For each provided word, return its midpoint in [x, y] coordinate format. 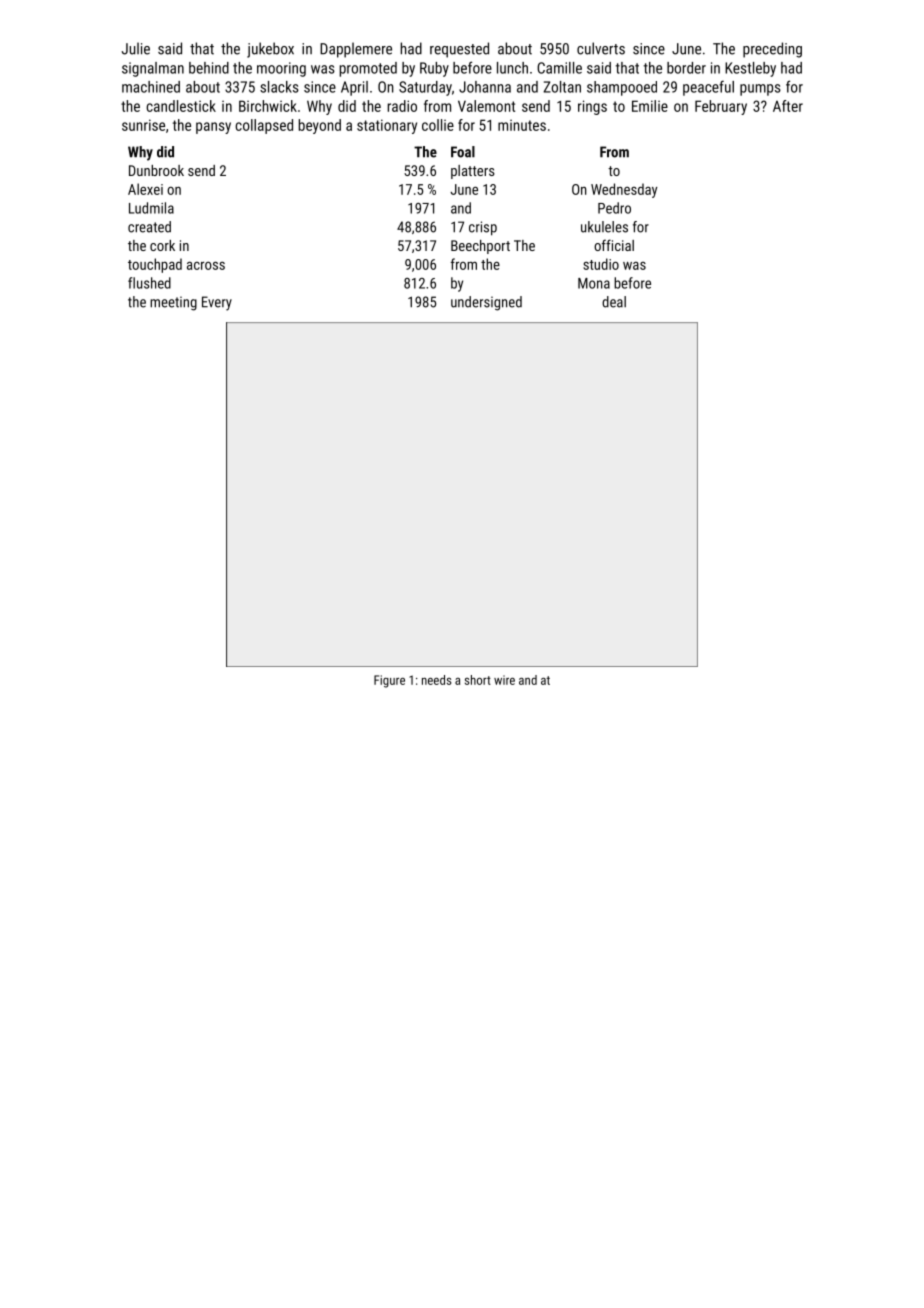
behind [209, 68]
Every [217, 303]
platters [473, 172]
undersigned [486, 303]
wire [504, 680]
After [788, 106]
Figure [389, 681]
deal [614, 302]
